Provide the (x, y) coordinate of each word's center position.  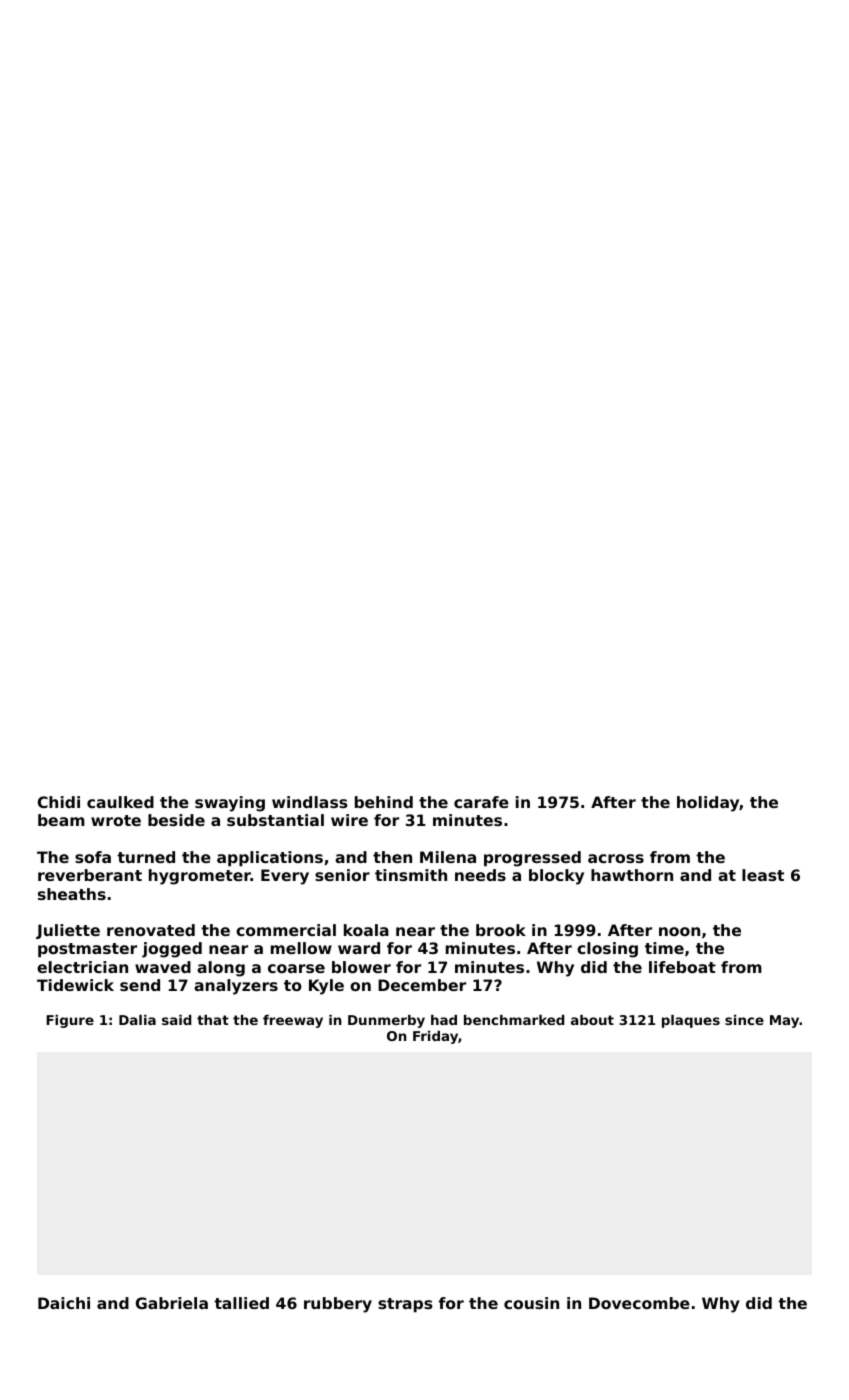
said (176, 1020)
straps (405, 1305)
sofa (93, 857)
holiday (708, 804)
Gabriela (172, 1303)
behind (384, 802)
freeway (293, 1021)
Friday (435, 1037)
